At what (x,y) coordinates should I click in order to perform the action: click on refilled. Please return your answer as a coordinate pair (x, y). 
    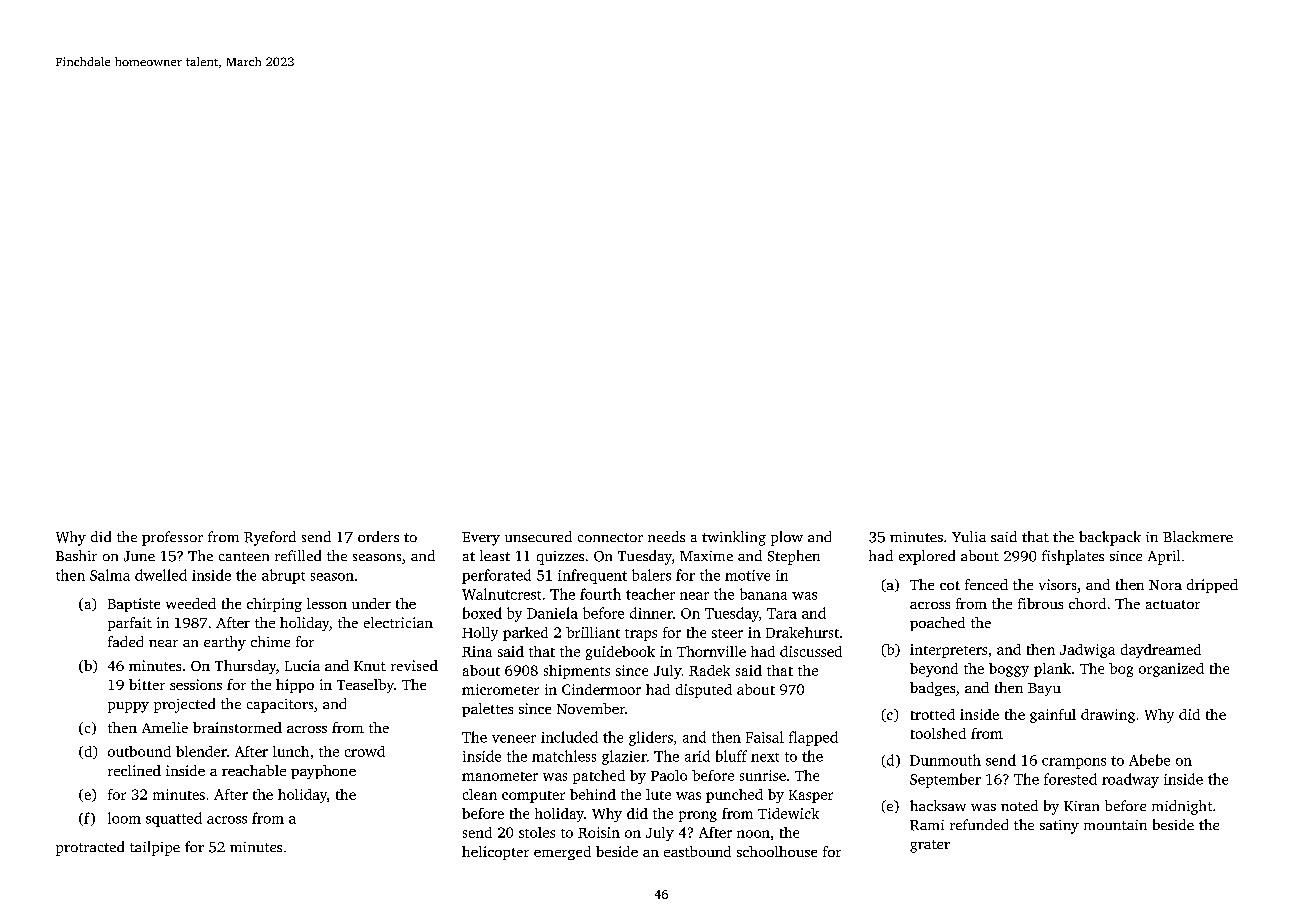
    Looking at the image, I should click on (298, 555).
